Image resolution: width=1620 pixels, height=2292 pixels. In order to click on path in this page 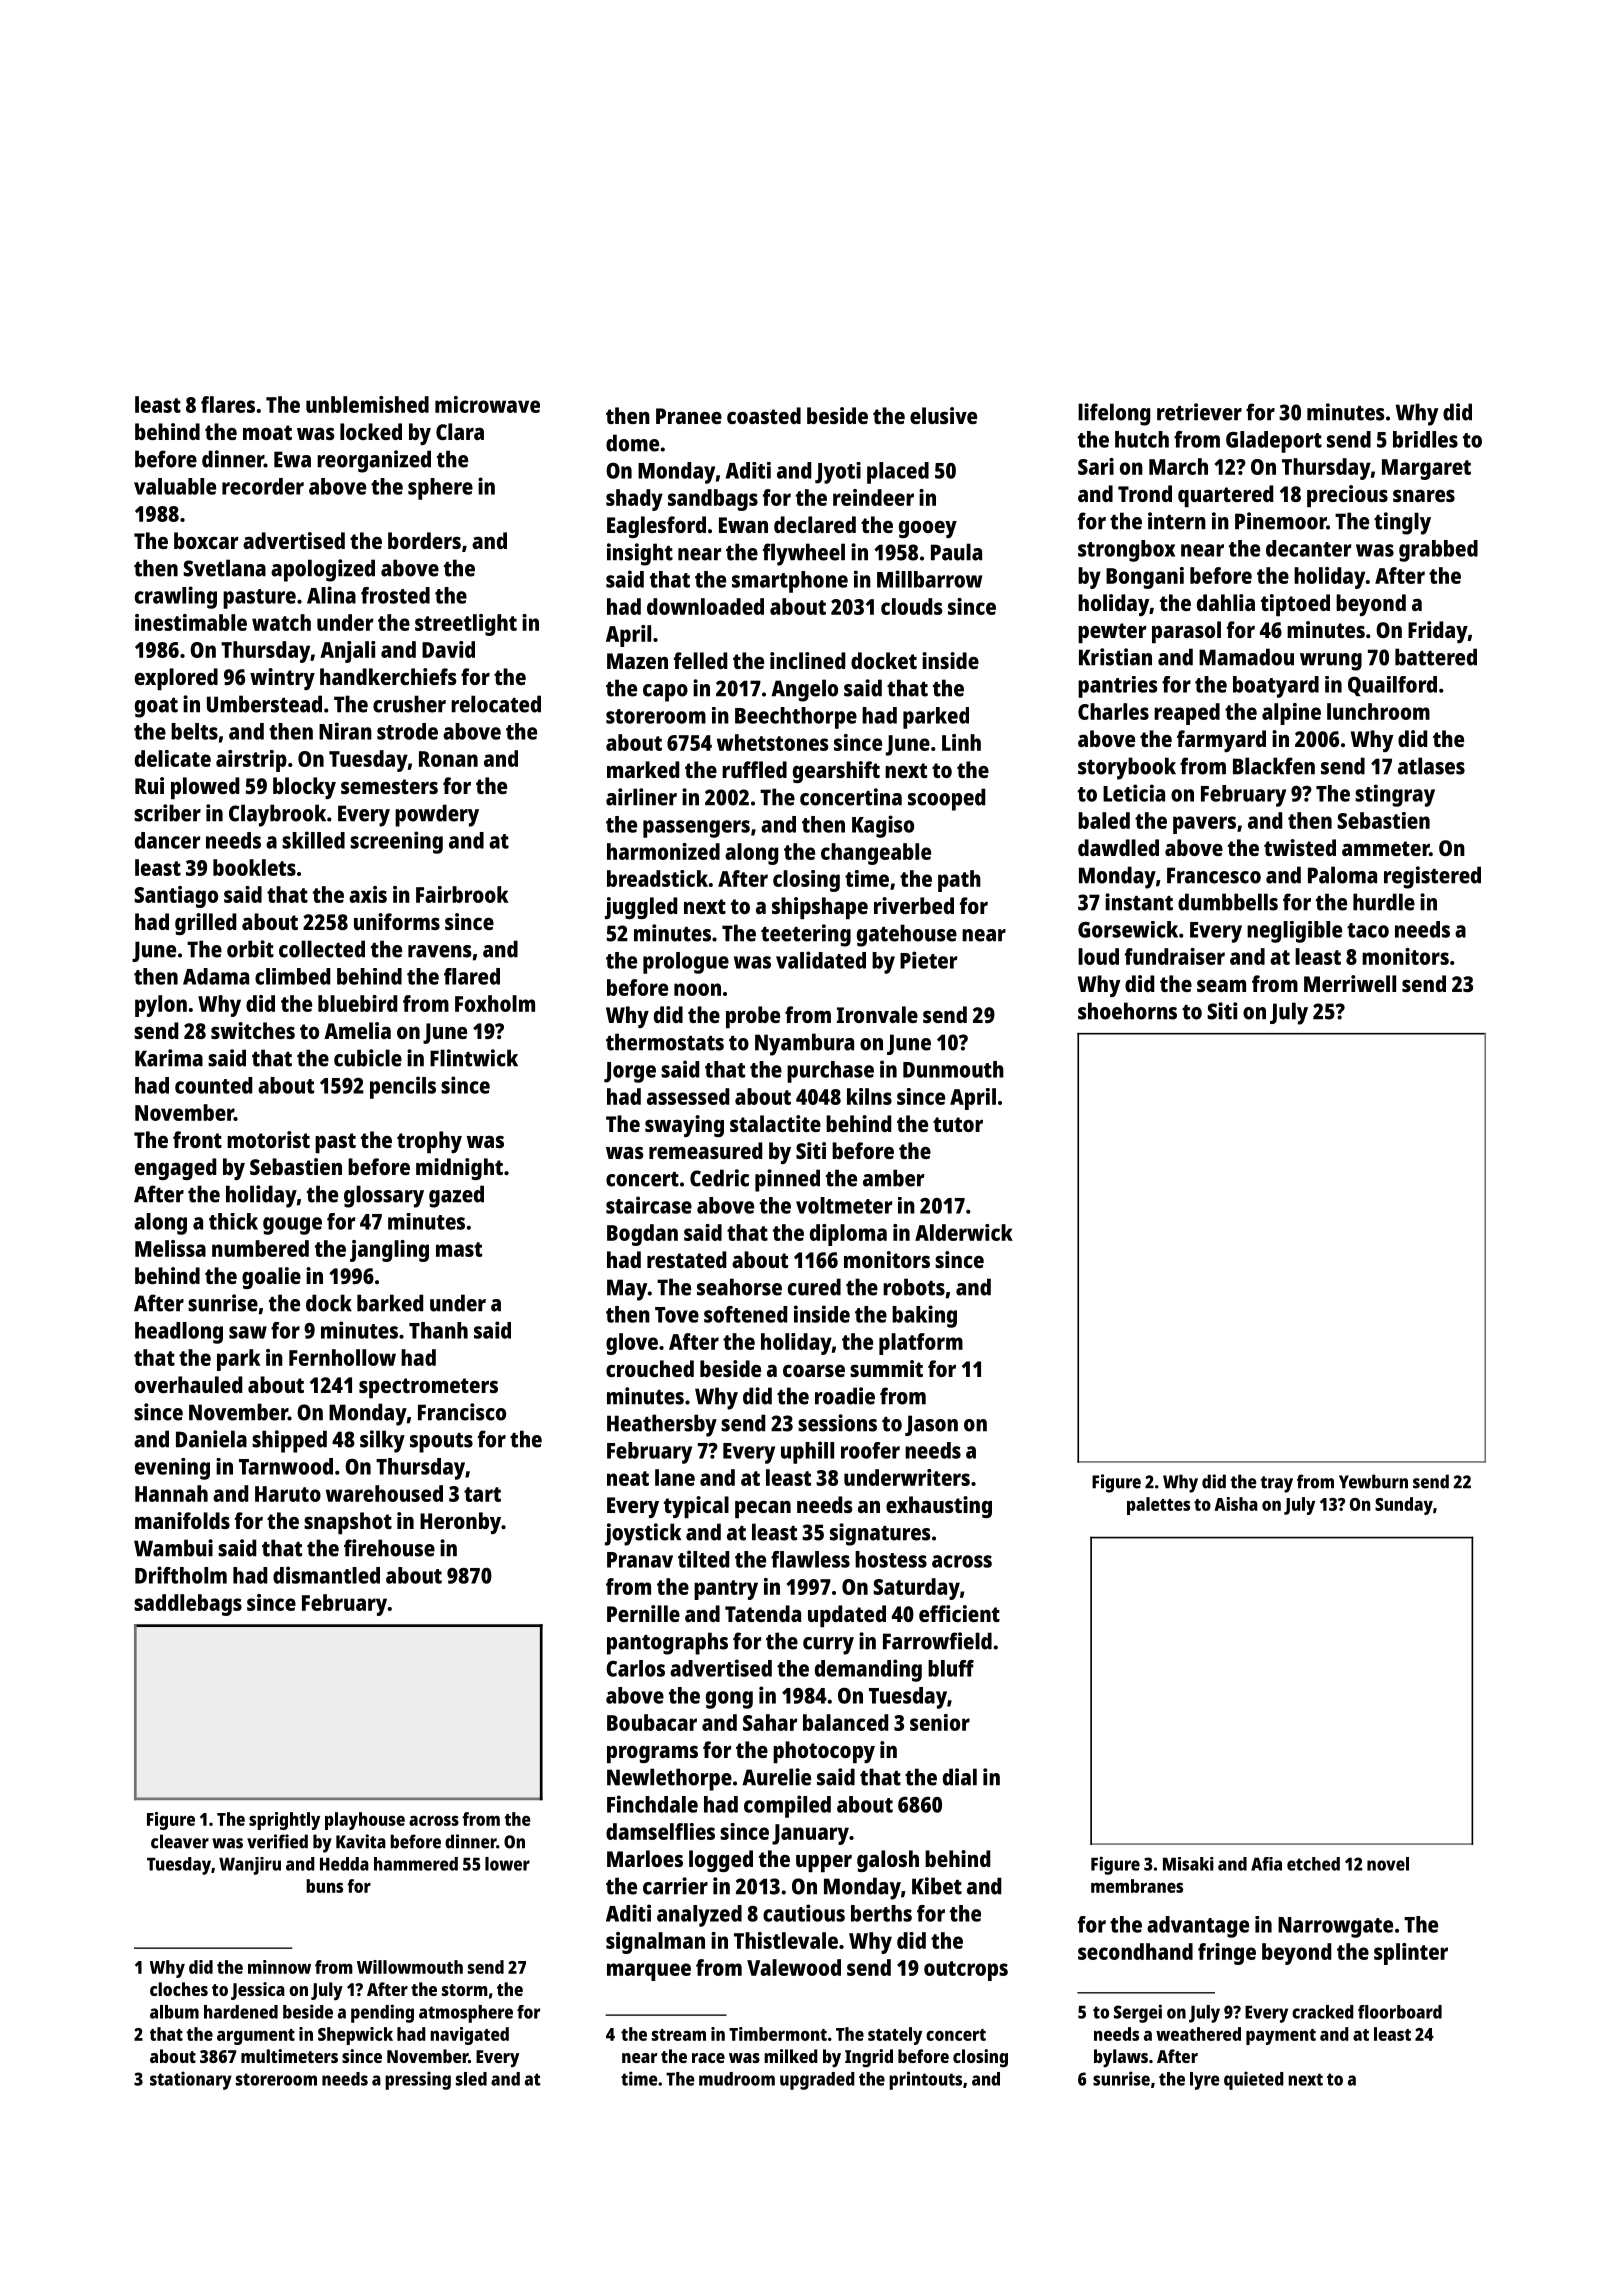, I will do `click(959, 881)`.
